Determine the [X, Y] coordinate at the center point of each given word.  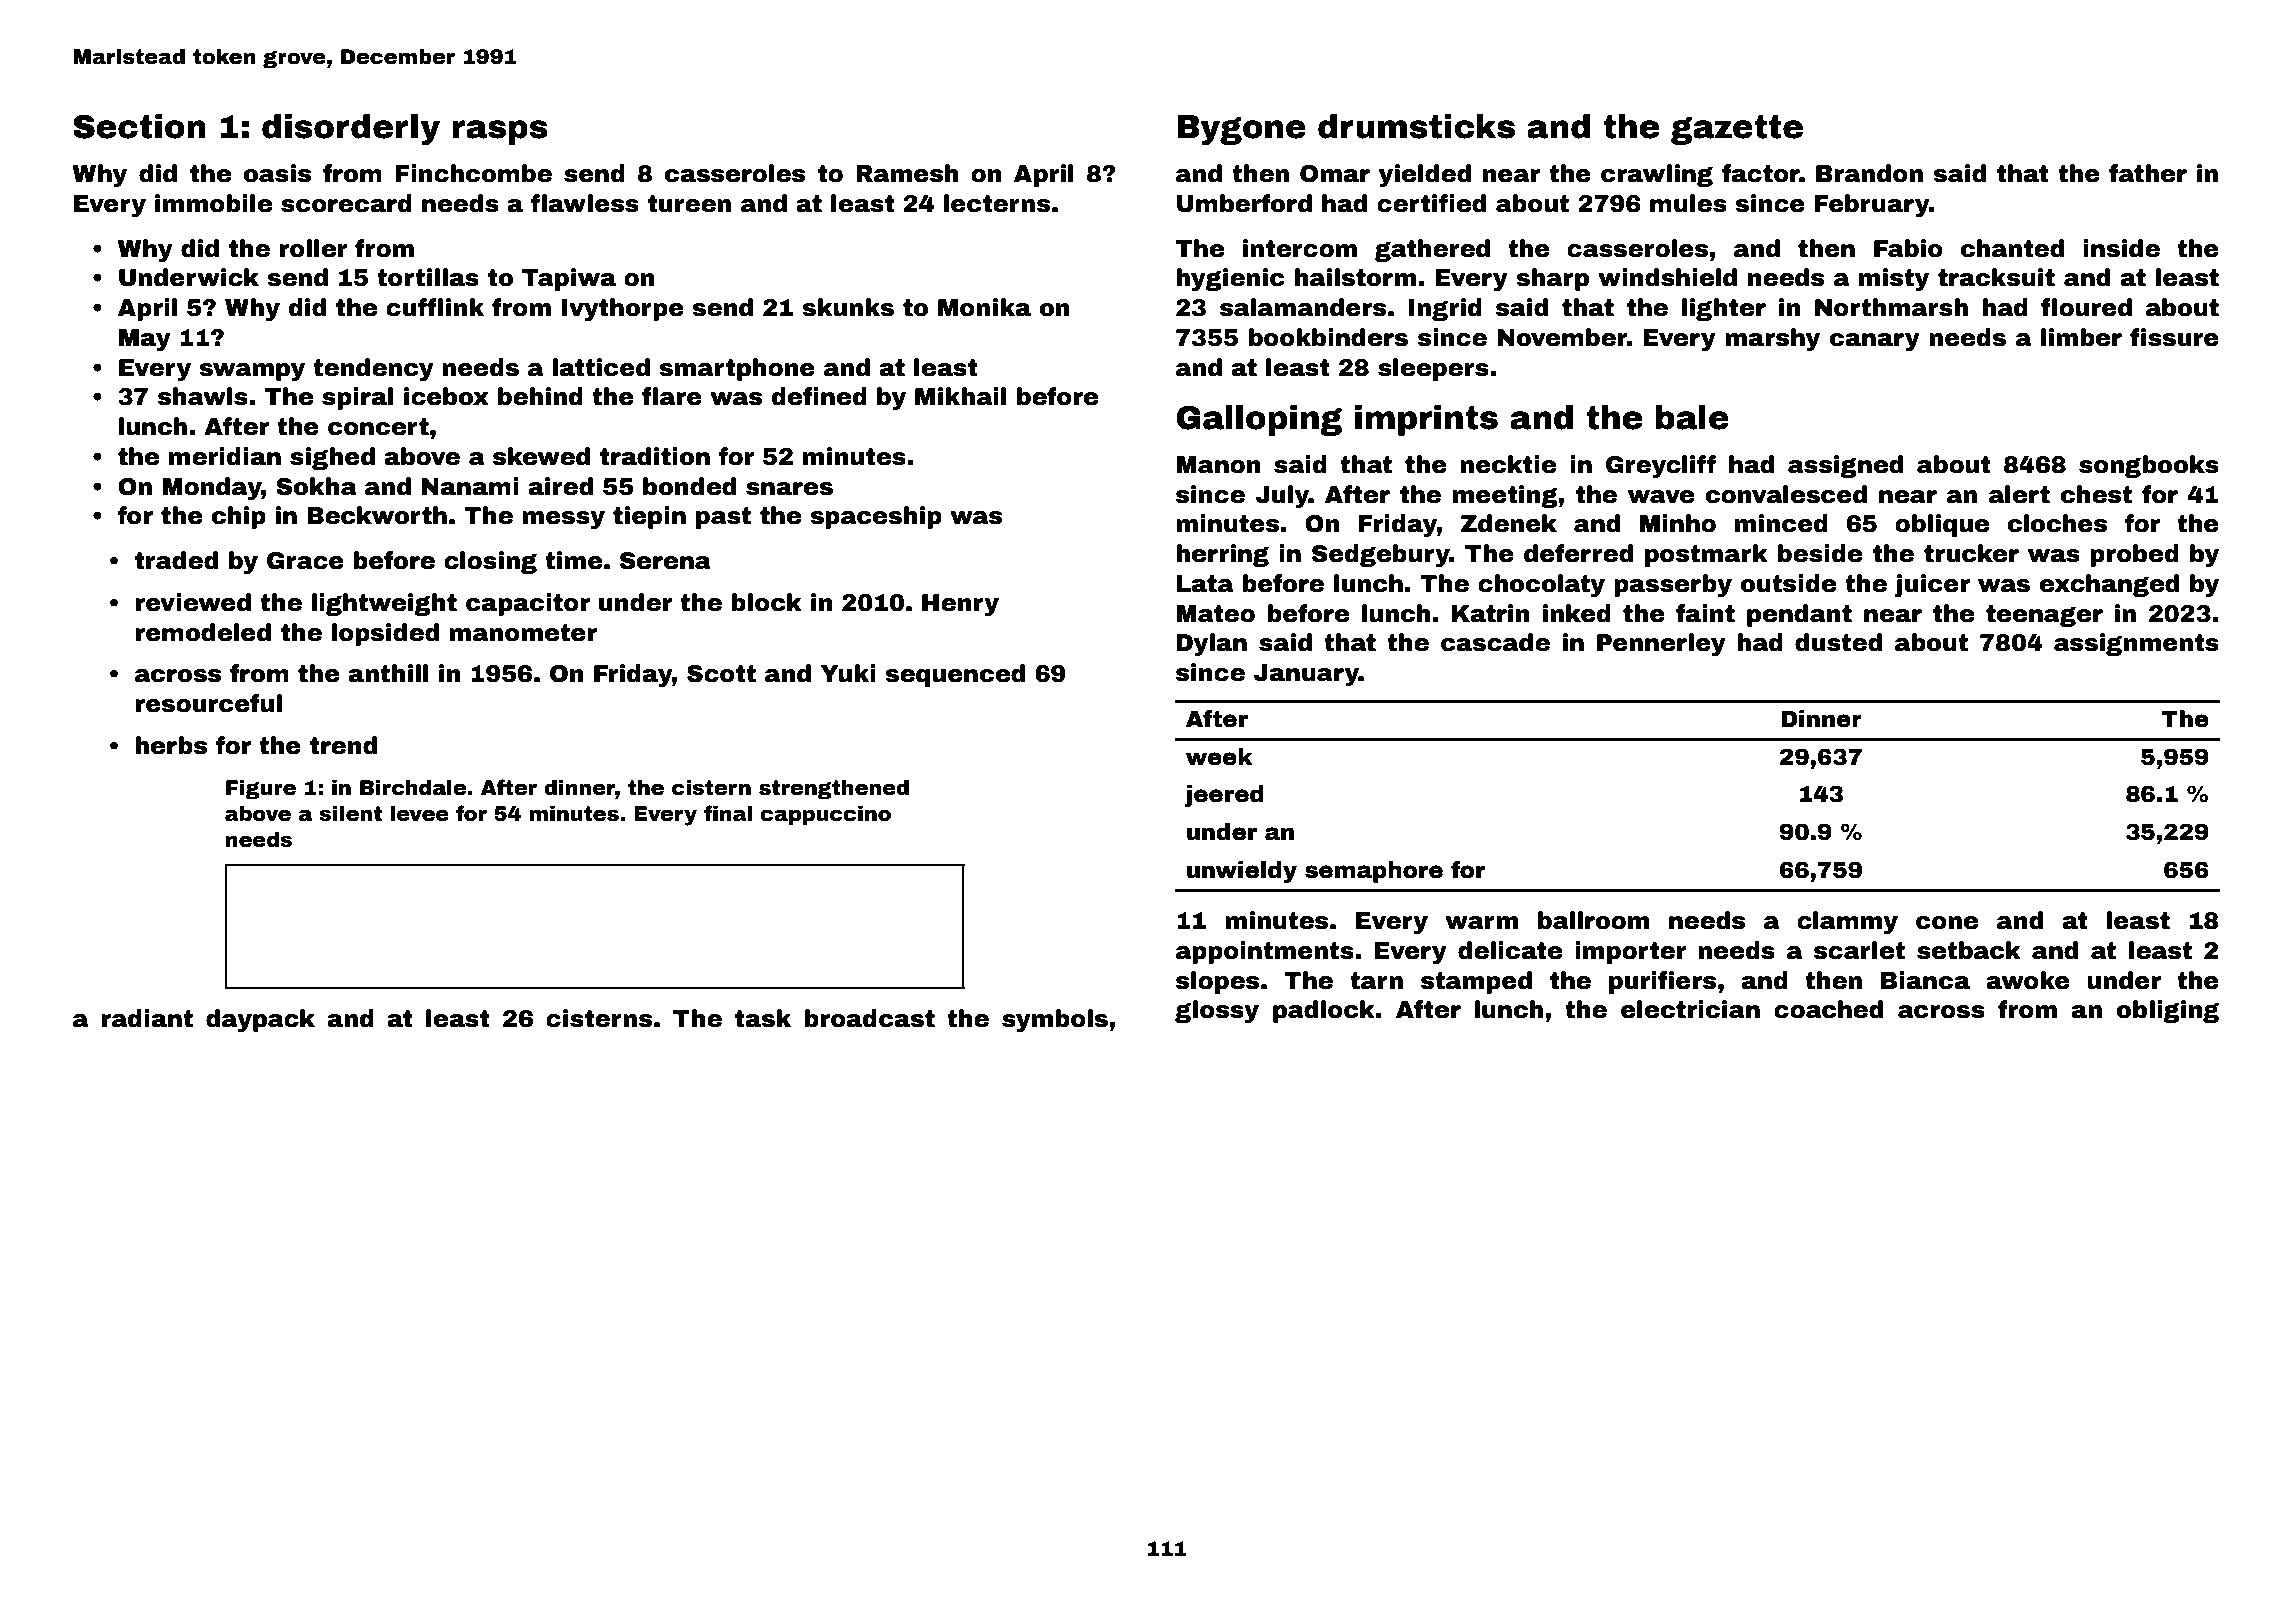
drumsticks [1416, 126]
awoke [2028, 980]
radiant [147, 1018]
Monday [212, 488]
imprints [1426, 420]
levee [419, 814]
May [145, 340]
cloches [2057, 523]
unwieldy [1242, 872]
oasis [277, 173]
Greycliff [1661, 466]
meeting [1505, 496]
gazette [1737, 130]
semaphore [1374, 872]
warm [1481, 923]
